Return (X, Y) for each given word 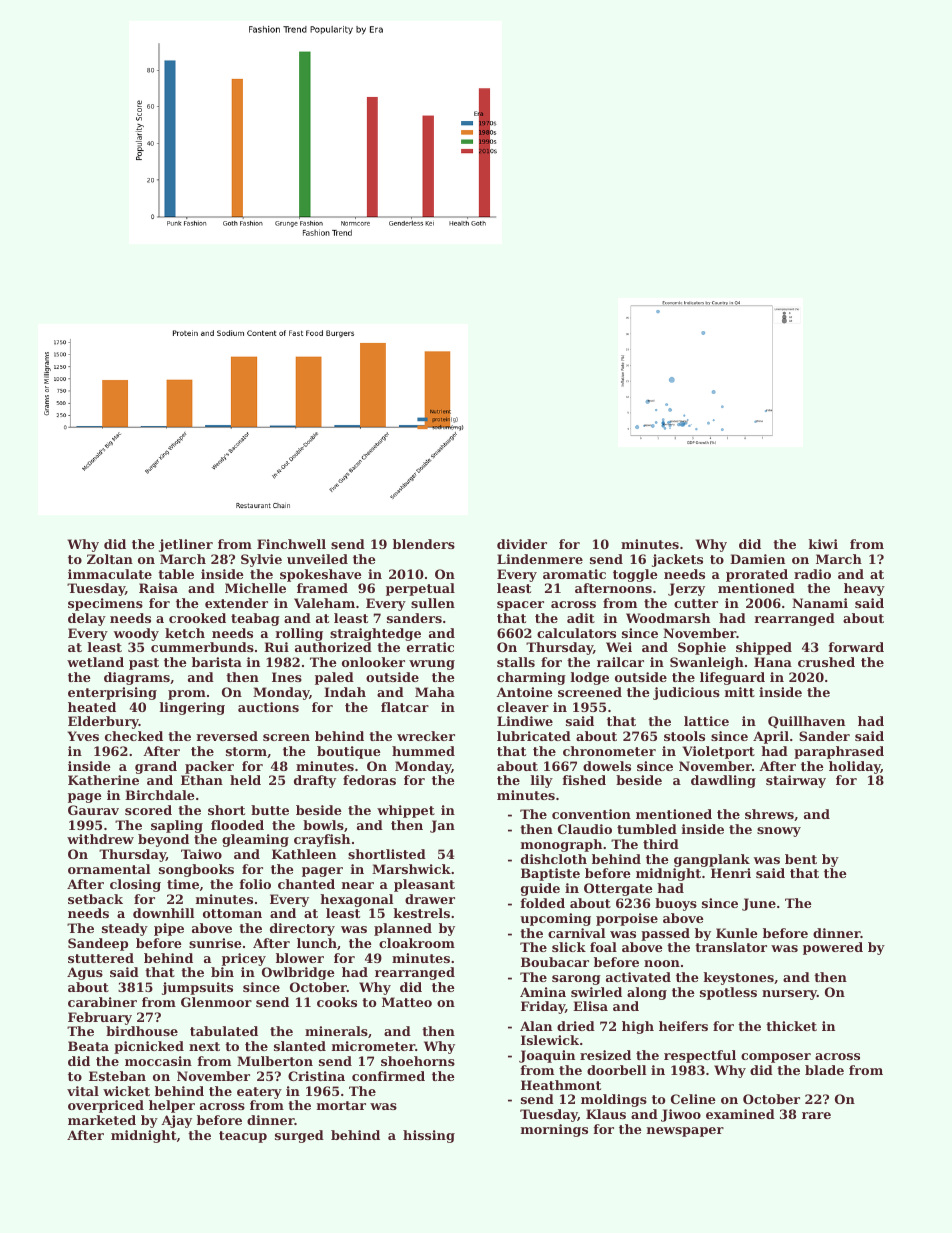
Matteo (407, 1002)
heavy (864, 589)
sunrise (215, 943)
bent (801, 859)
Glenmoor (216, 1002)
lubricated (534, 736)
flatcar (405, 707)
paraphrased (839, 752)
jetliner (186, 545)
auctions (268, 707)
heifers (683, 1026)
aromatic (574, 574)
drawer (430, 899)
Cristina (316, 1076)
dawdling (723, 781)
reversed (227, 736)
